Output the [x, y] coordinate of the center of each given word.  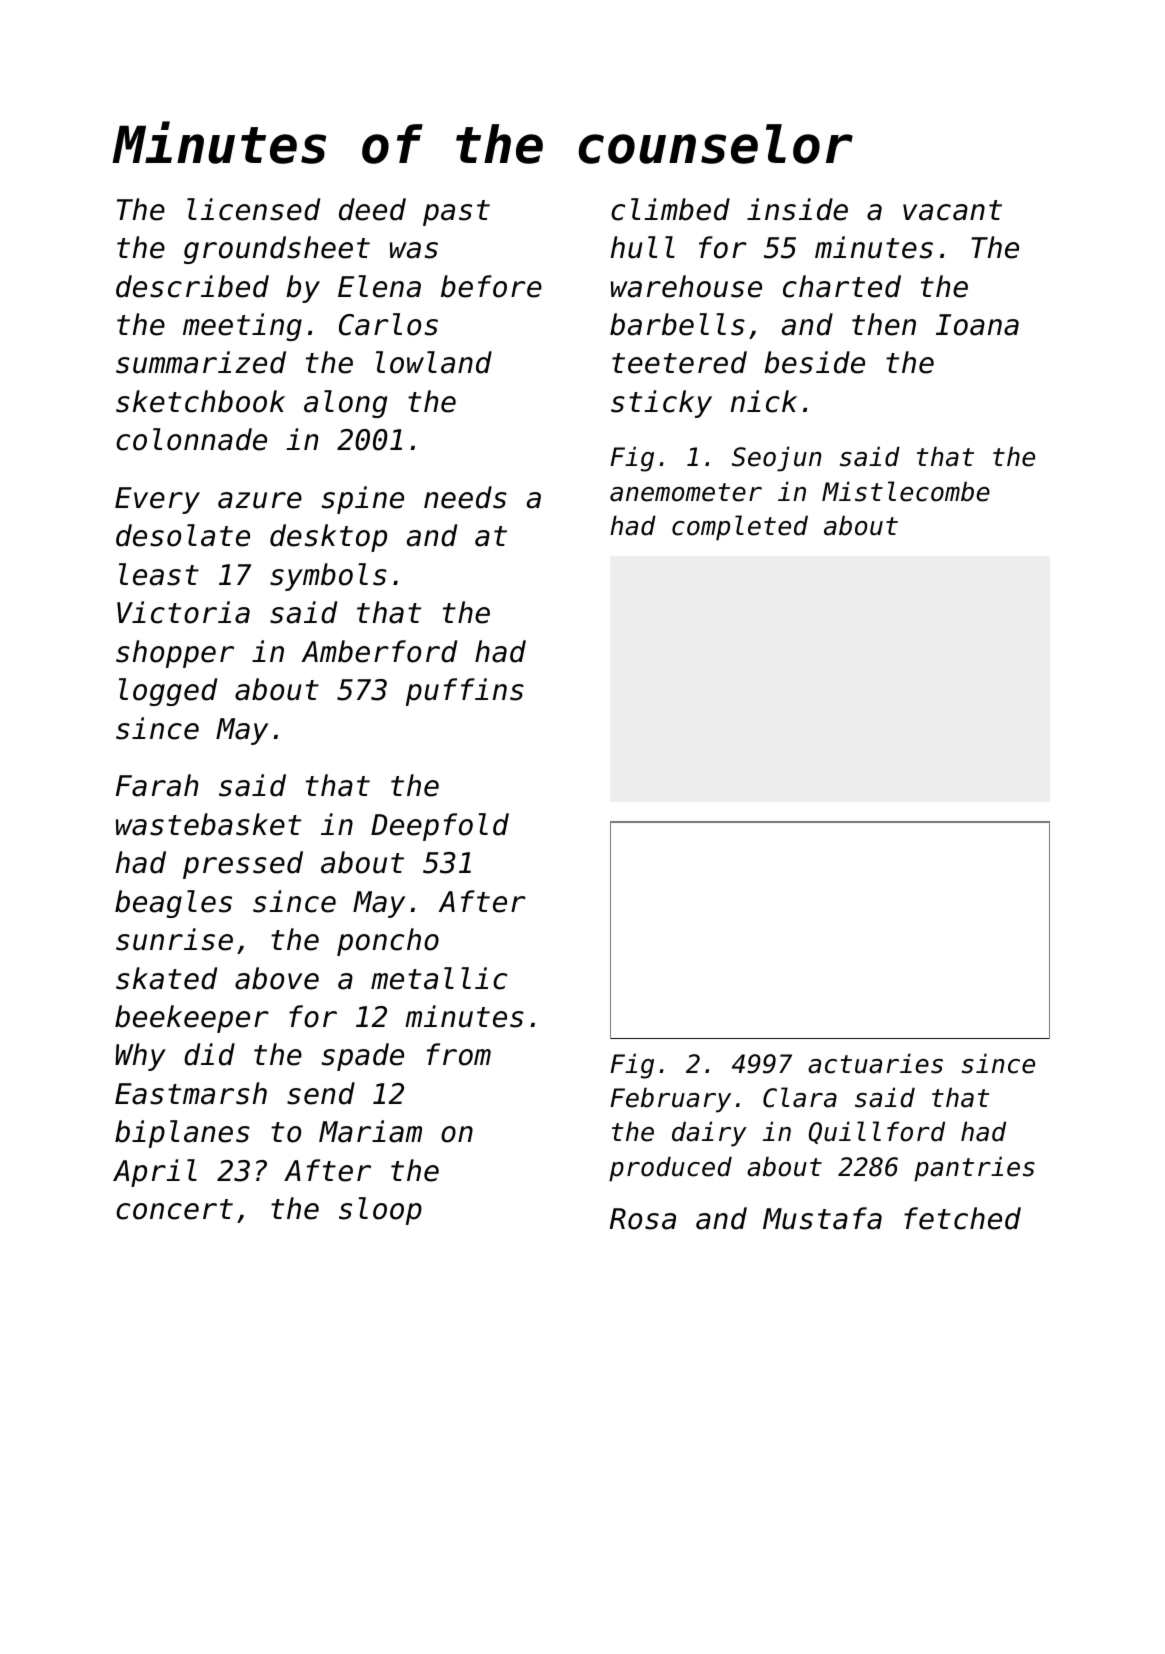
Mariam [370, 1131]
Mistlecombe [906, 491]
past [456, 213]
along [345, 404]
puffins [465, 692]
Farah [157, 785]
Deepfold [440, 827]
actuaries [875, 1063]
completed [740, 528]
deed [372, 209]
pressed [243, 865]
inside [797, 209]
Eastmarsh [191, 1093]
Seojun [777, 459]
